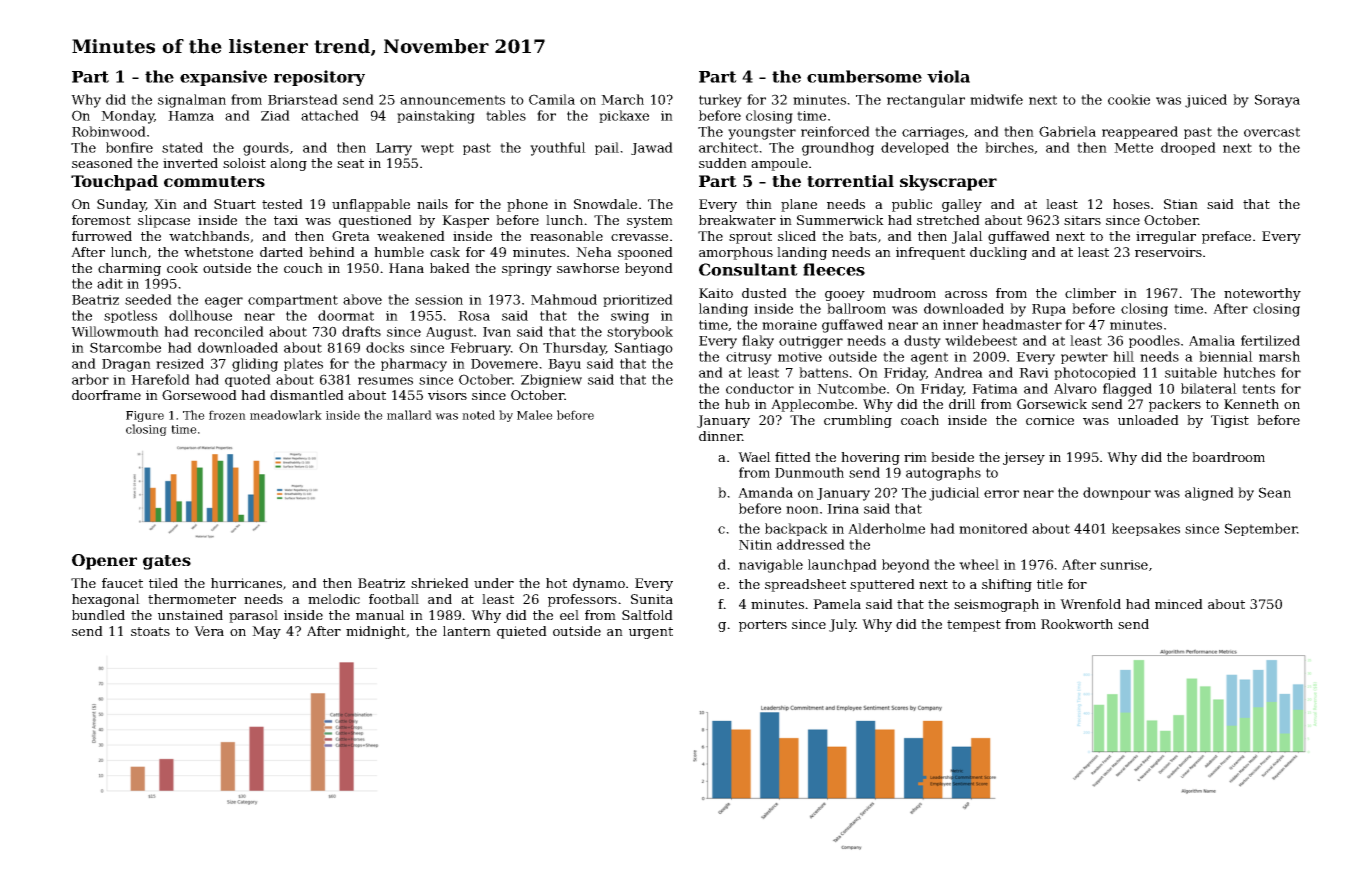 The image size is (1372, 887). Describe the element at coordinates (440, 583) in the image. I see `shrieked` at that location.
